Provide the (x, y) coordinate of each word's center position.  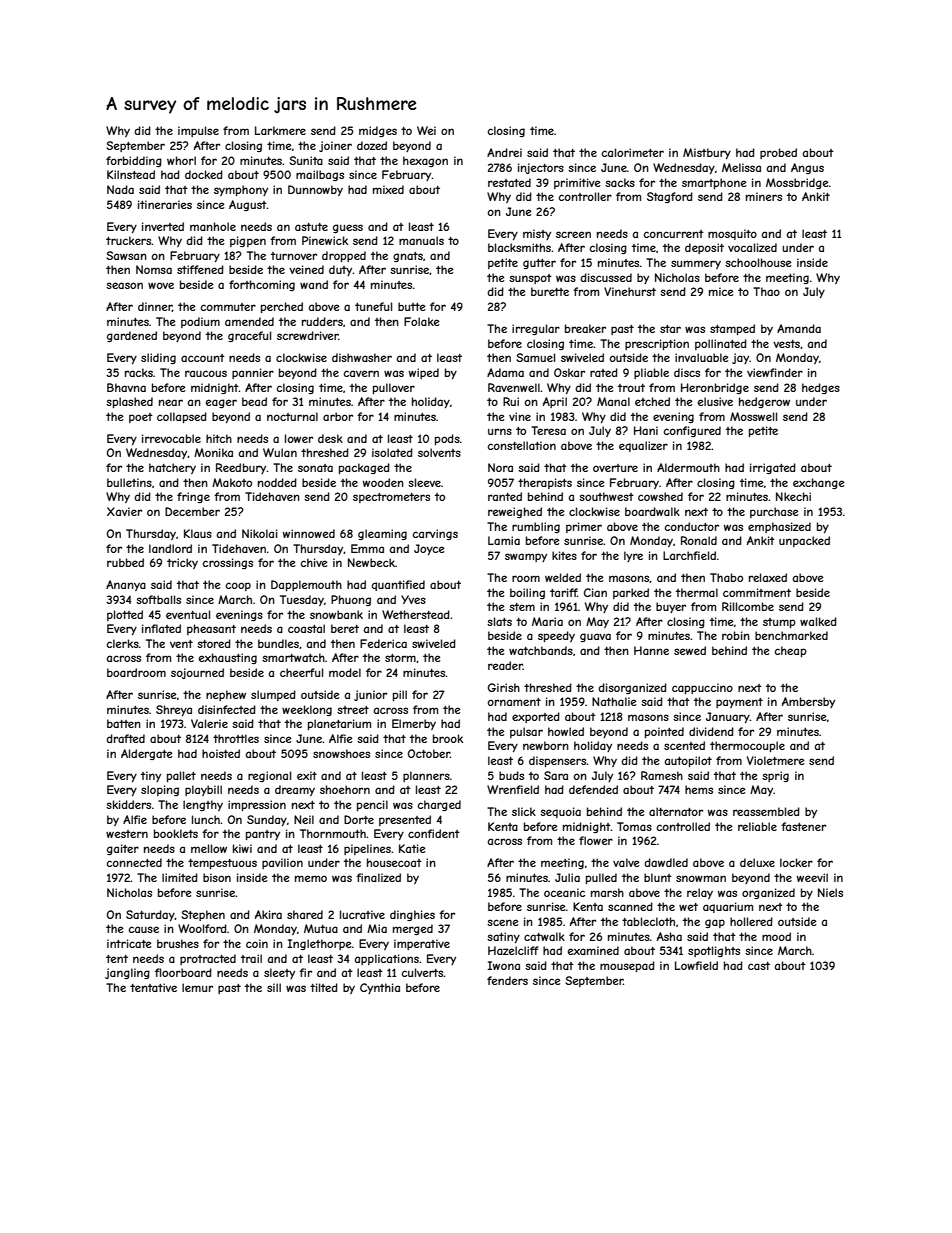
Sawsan (126, 255)
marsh (607, 892)
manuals (421, 240)
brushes (178, 943)
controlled (683, 826)
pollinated (721, 344)
